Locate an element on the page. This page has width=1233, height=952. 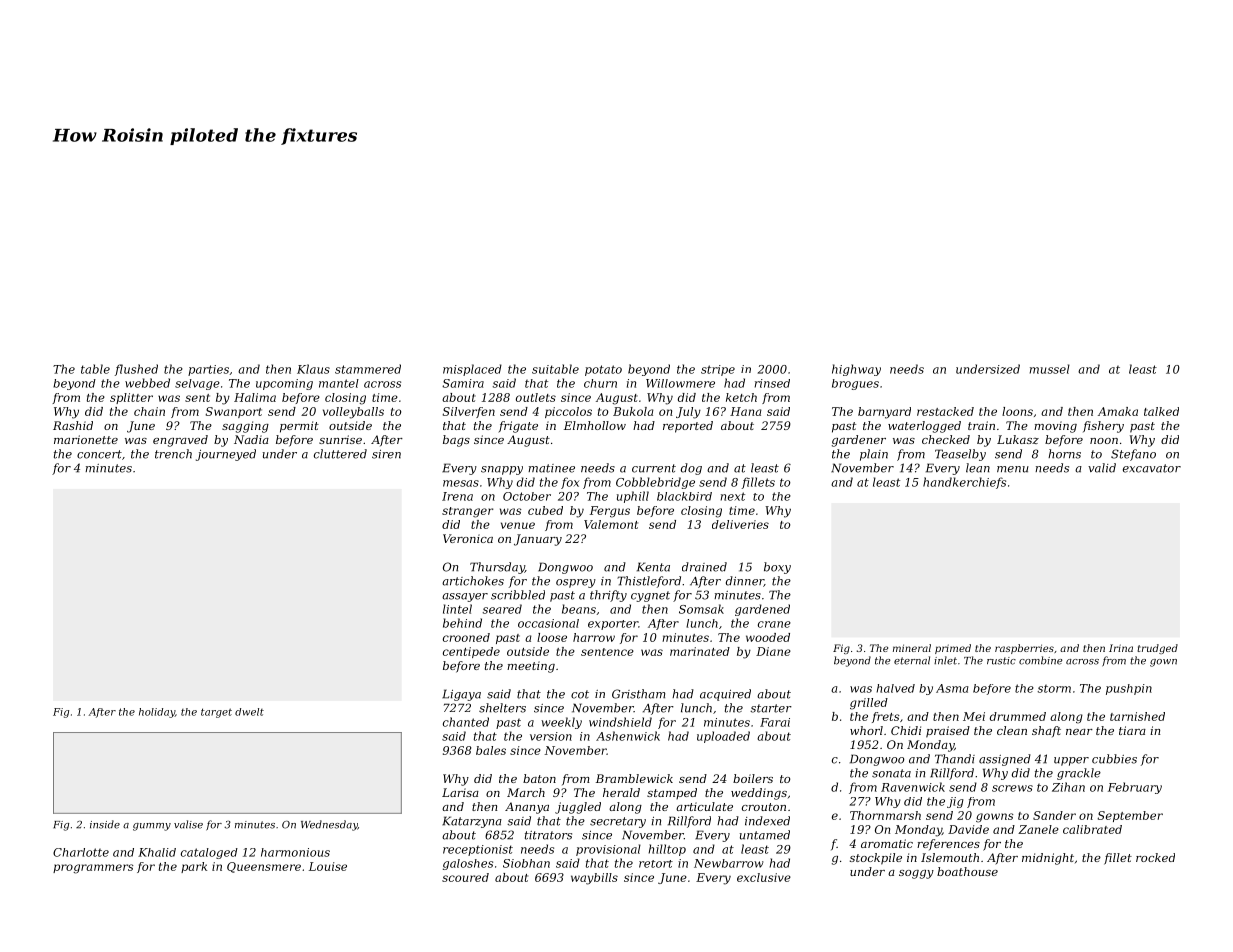
holiday is located at coordinates (157, 713).
